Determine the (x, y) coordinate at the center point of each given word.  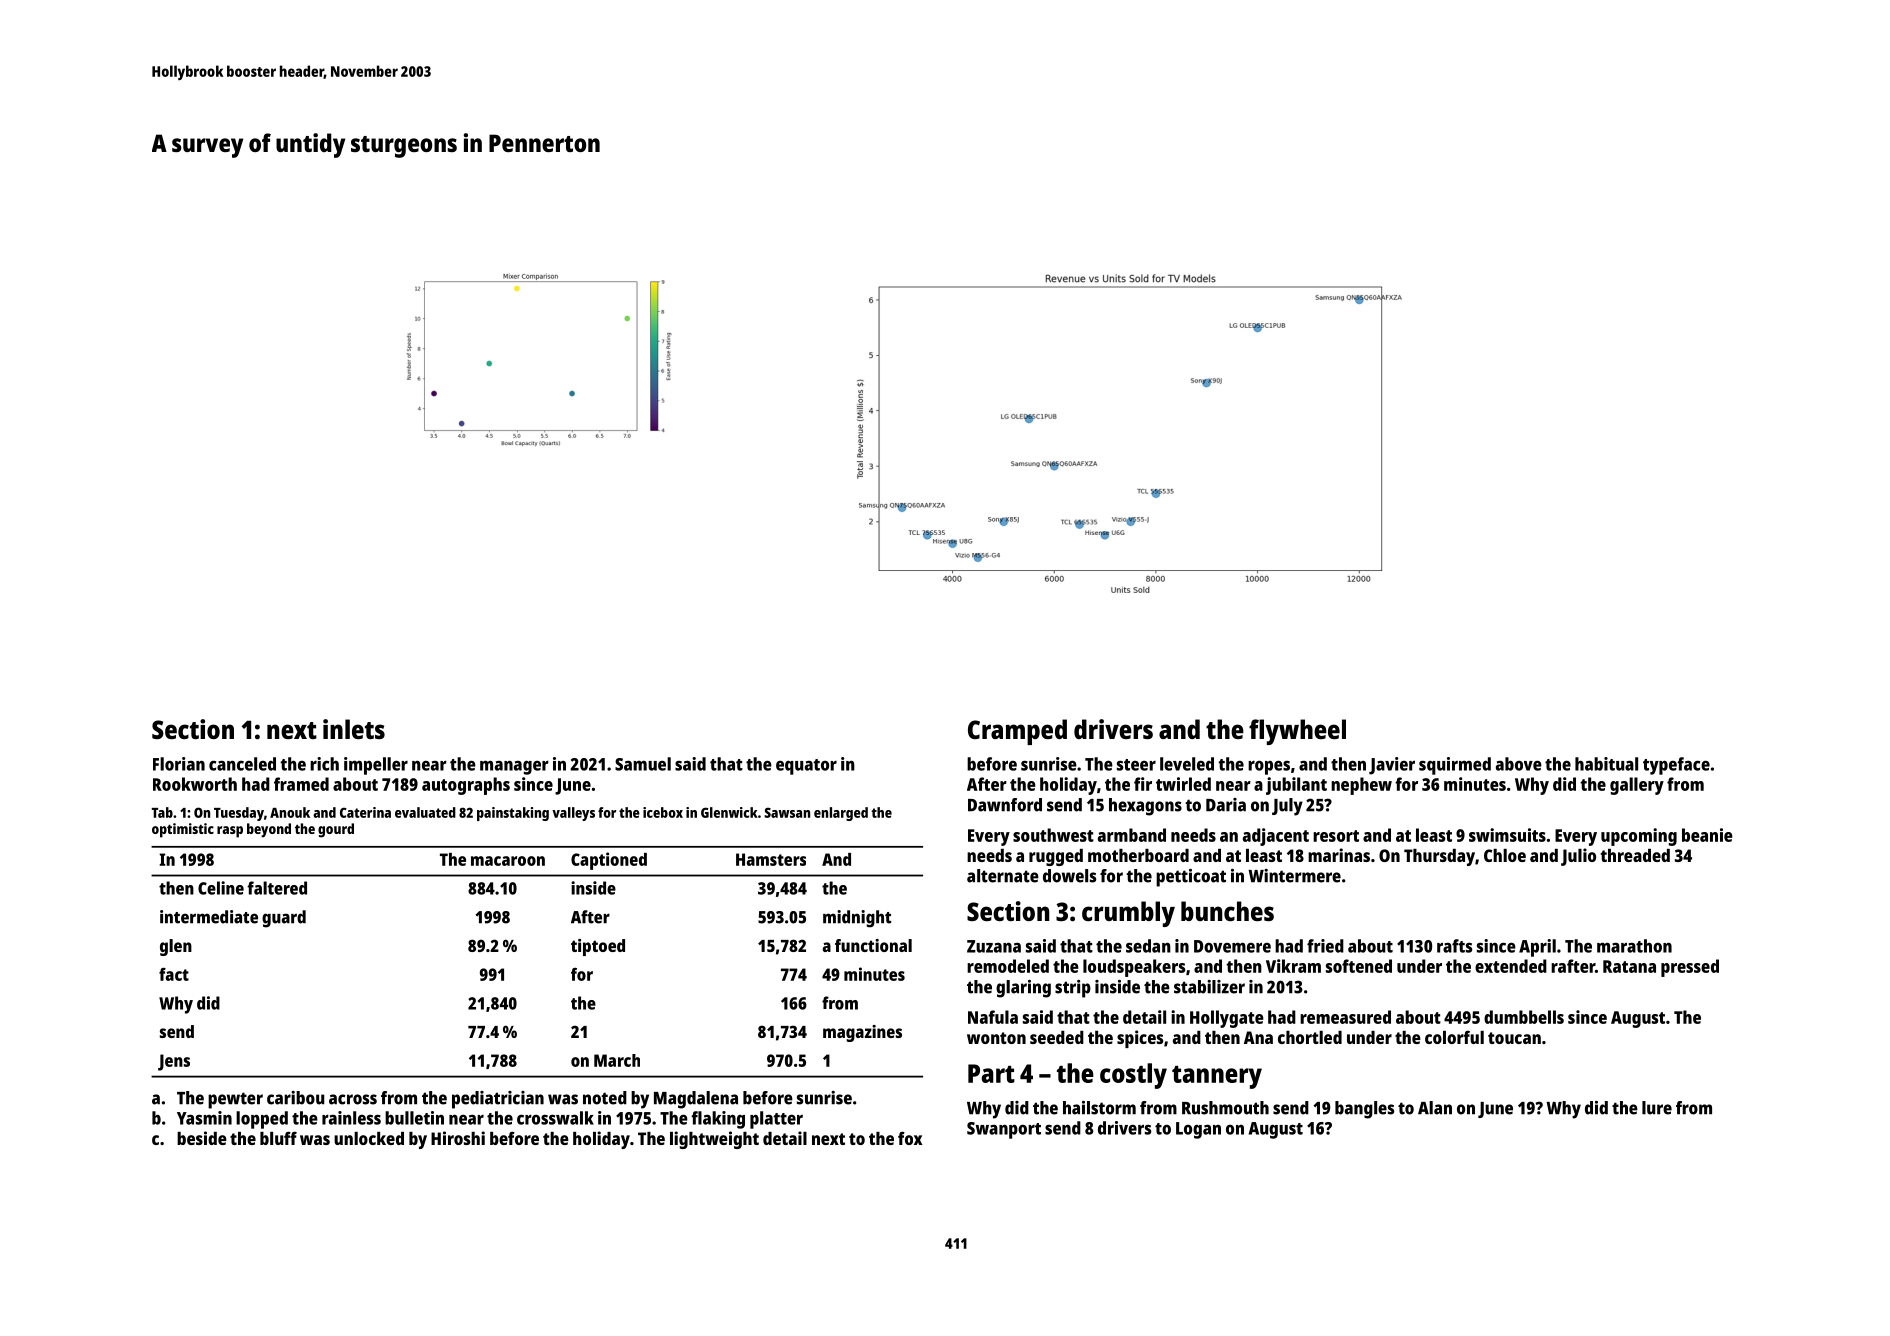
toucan (1514, 1038)
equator (806, 767)
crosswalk (555, 1118)
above (1519, 764)
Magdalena (696, 1100)
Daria (1226, 805)
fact (174, 974)
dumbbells (1524, 1017)
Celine (221, 888)
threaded (1635, 855)
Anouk (290, 812)
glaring (1023, 989)
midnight (857, 919)
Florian (179, 764)
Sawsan (787, 812)
